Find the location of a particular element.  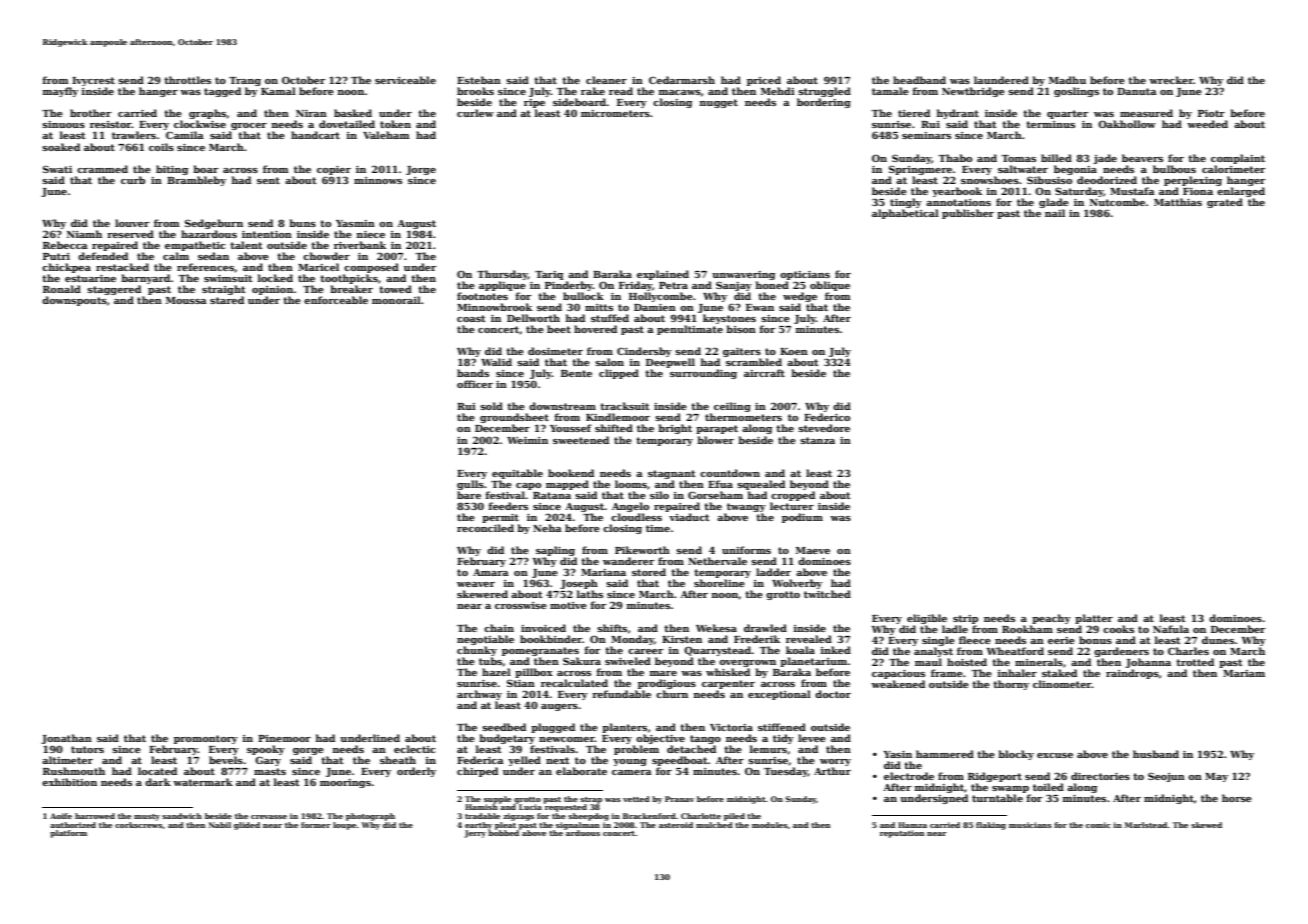

grated is located at coordinates (1225, 203).
